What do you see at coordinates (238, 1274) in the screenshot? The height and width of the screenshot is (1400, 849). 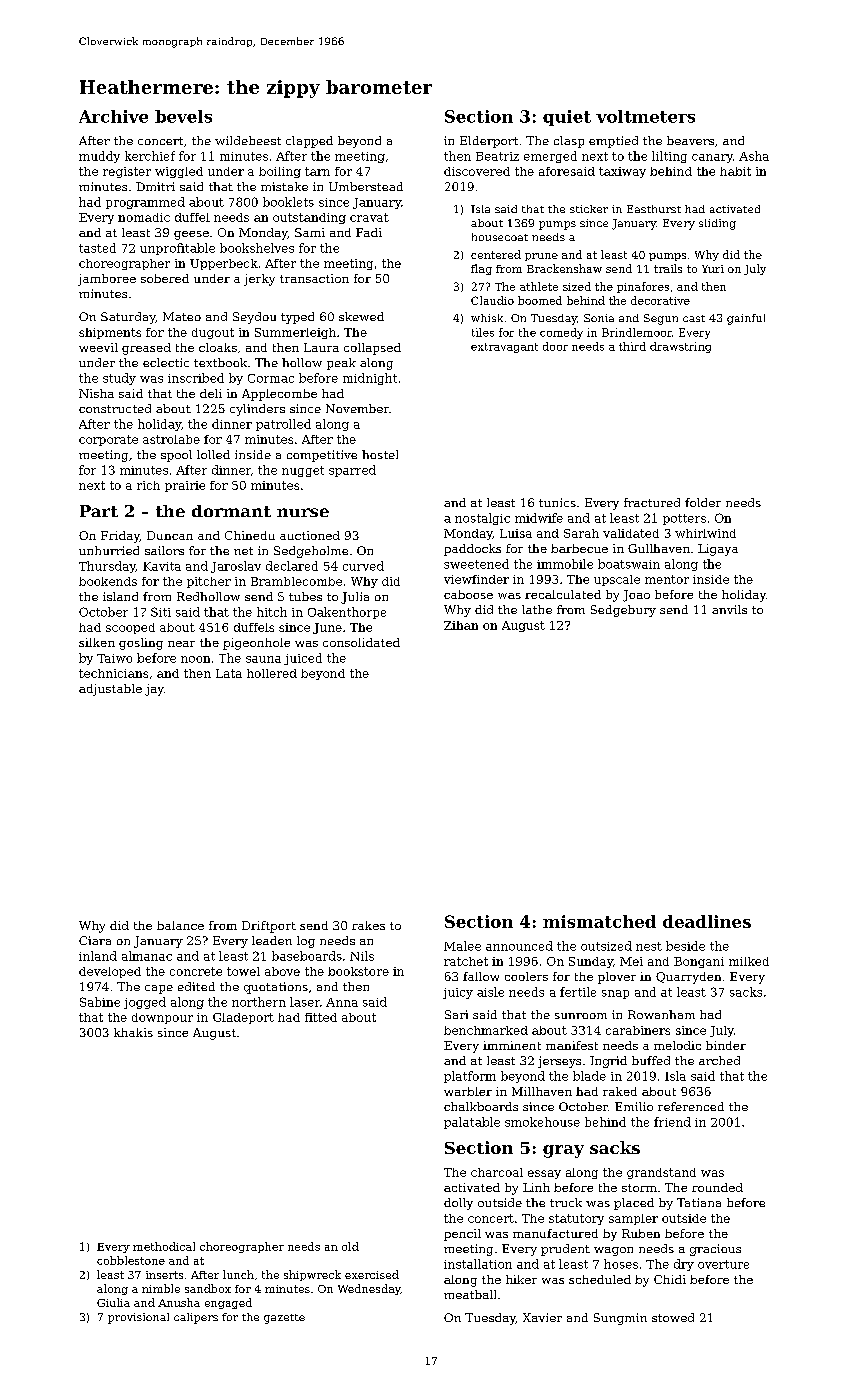 I see `lunch` at bounding box center [238, 1274].
